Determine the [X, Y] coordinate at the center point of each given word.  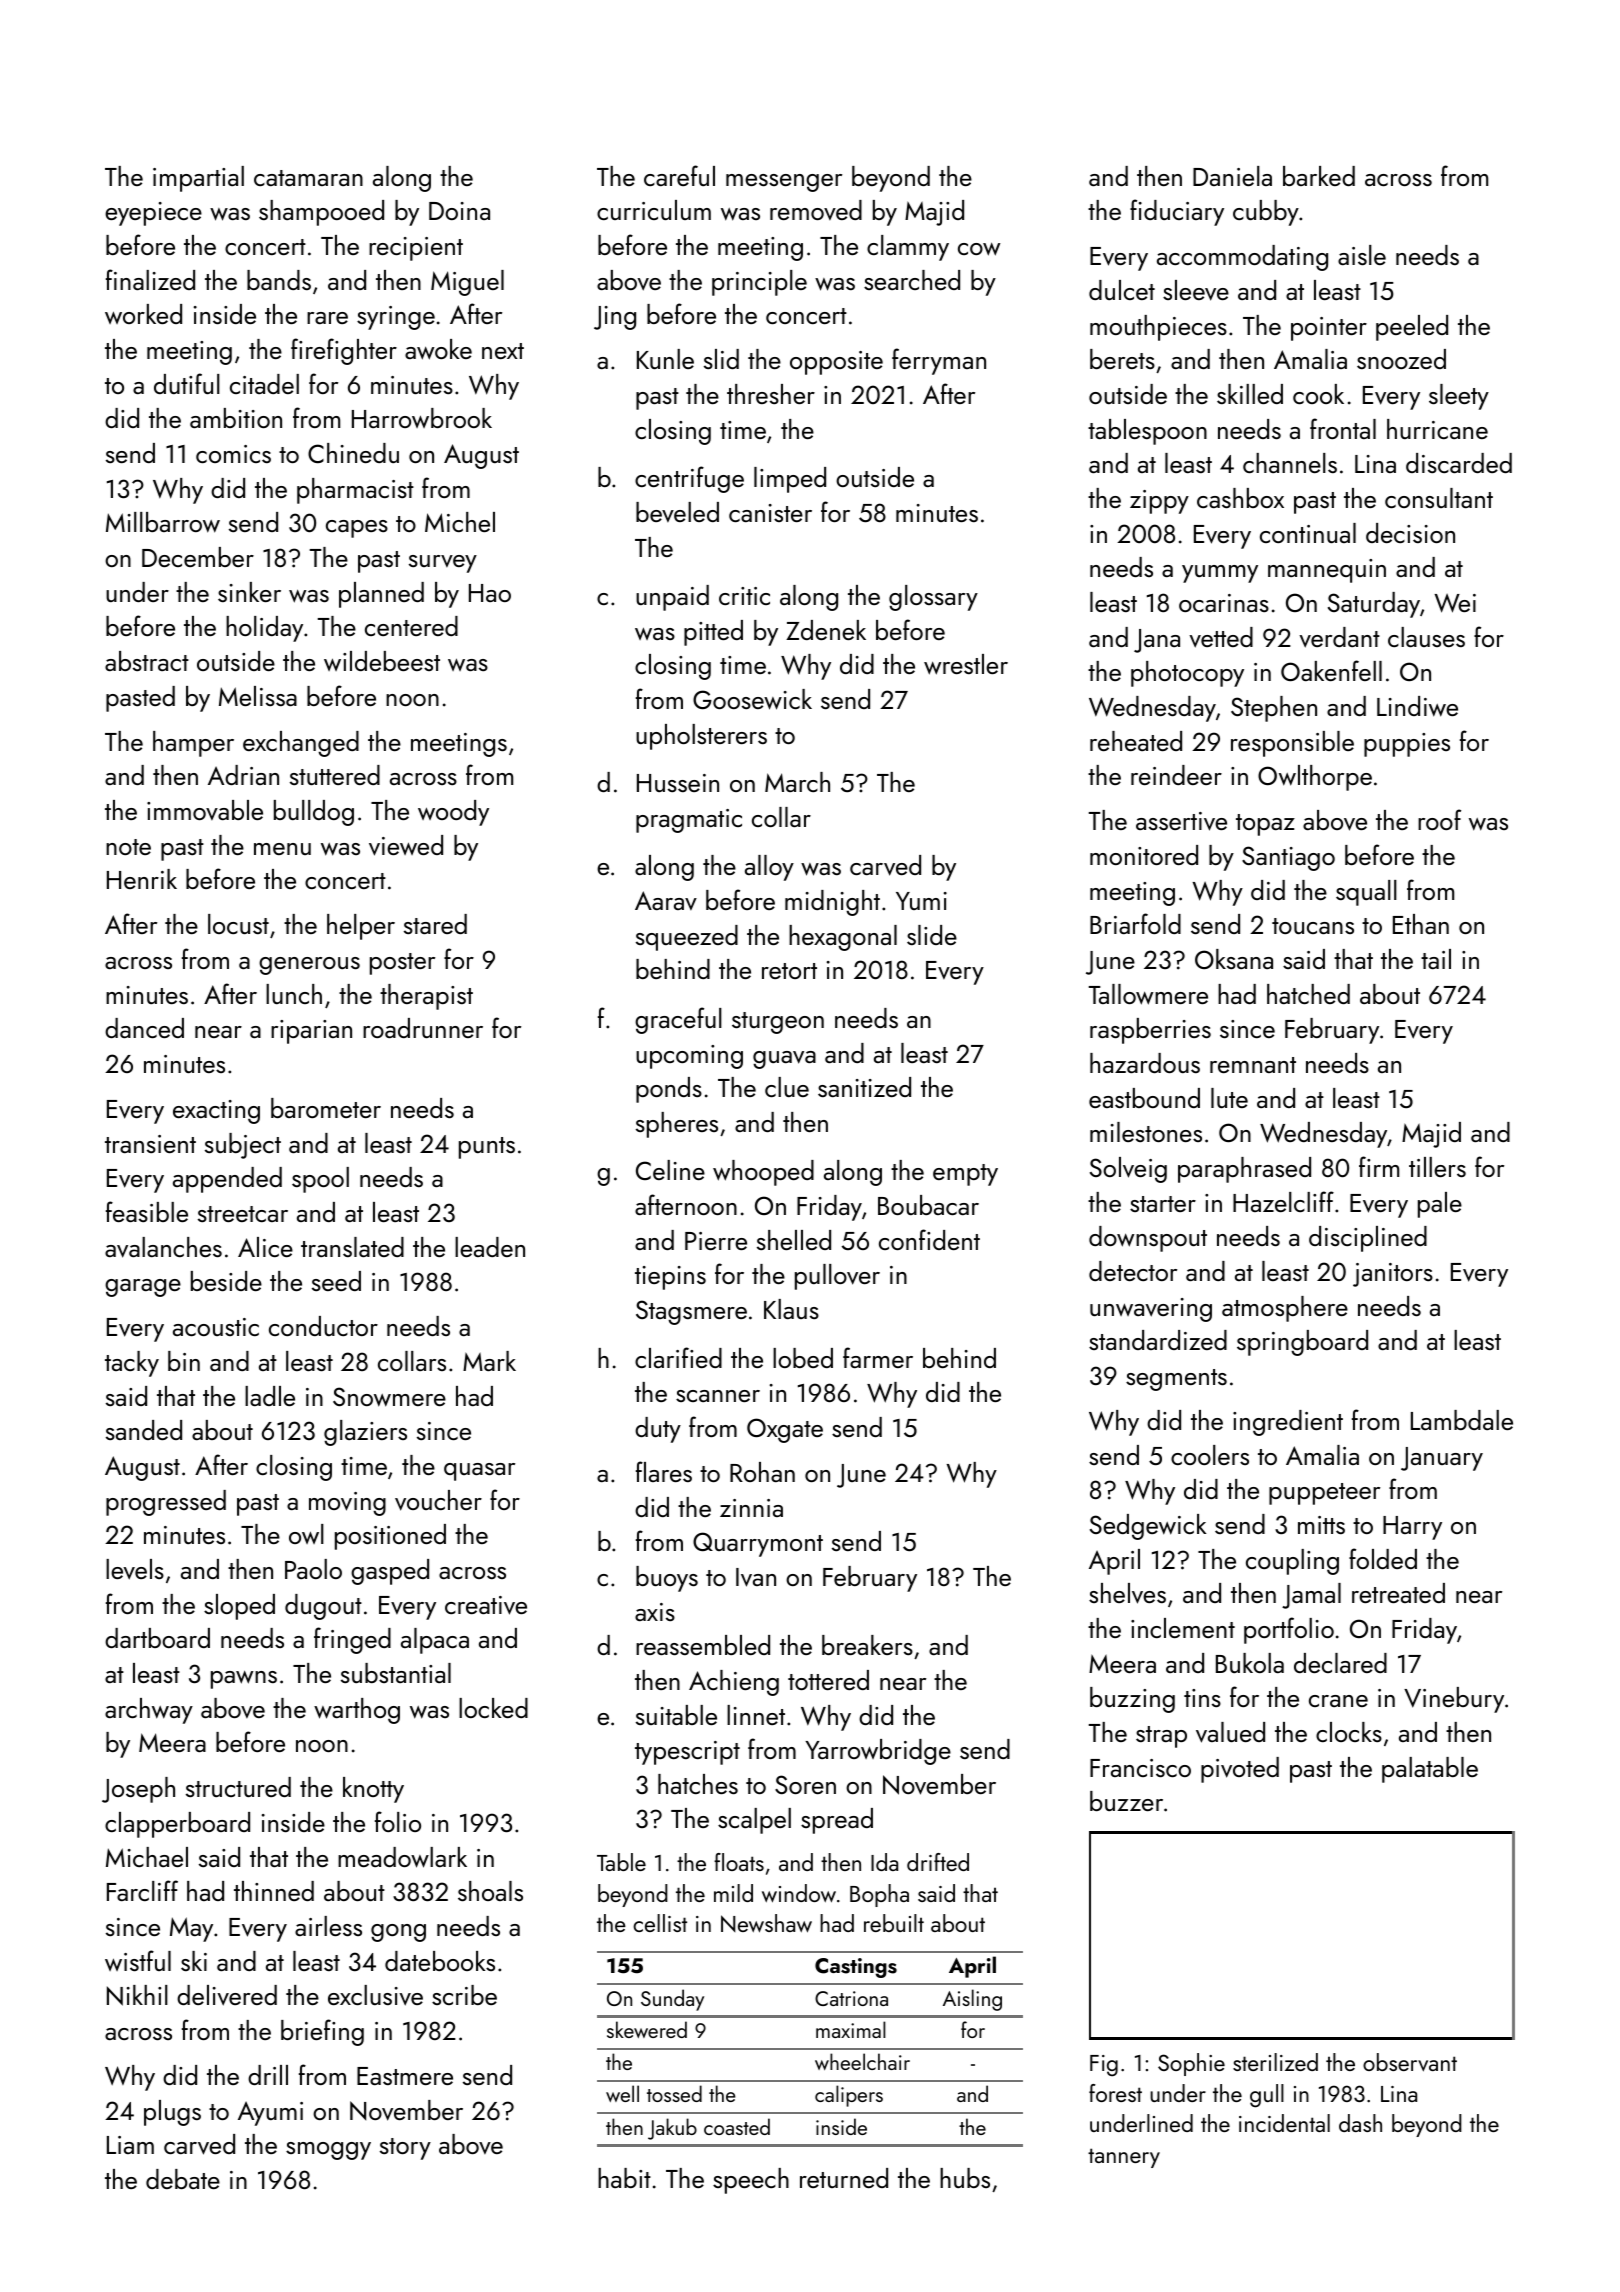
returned [844, 2178]
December [198, 557]
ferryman [939, 361]
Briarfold [1135, 923]
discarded [1459, 463]
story [405, 2149]
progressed [166, 1503]
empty [965, 1175]
